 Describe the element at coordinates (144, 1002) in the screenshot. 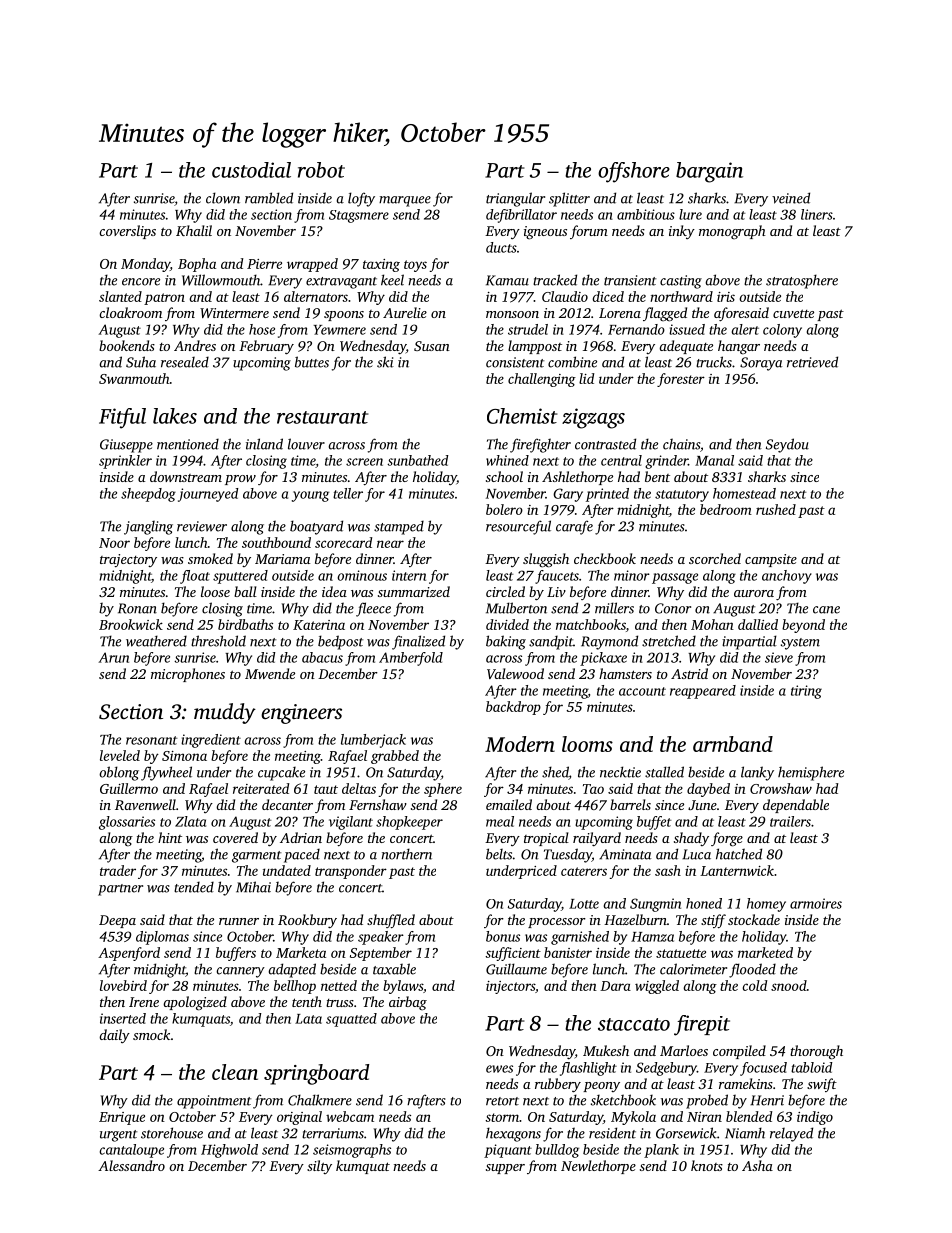

I see `Irene` at that location.
